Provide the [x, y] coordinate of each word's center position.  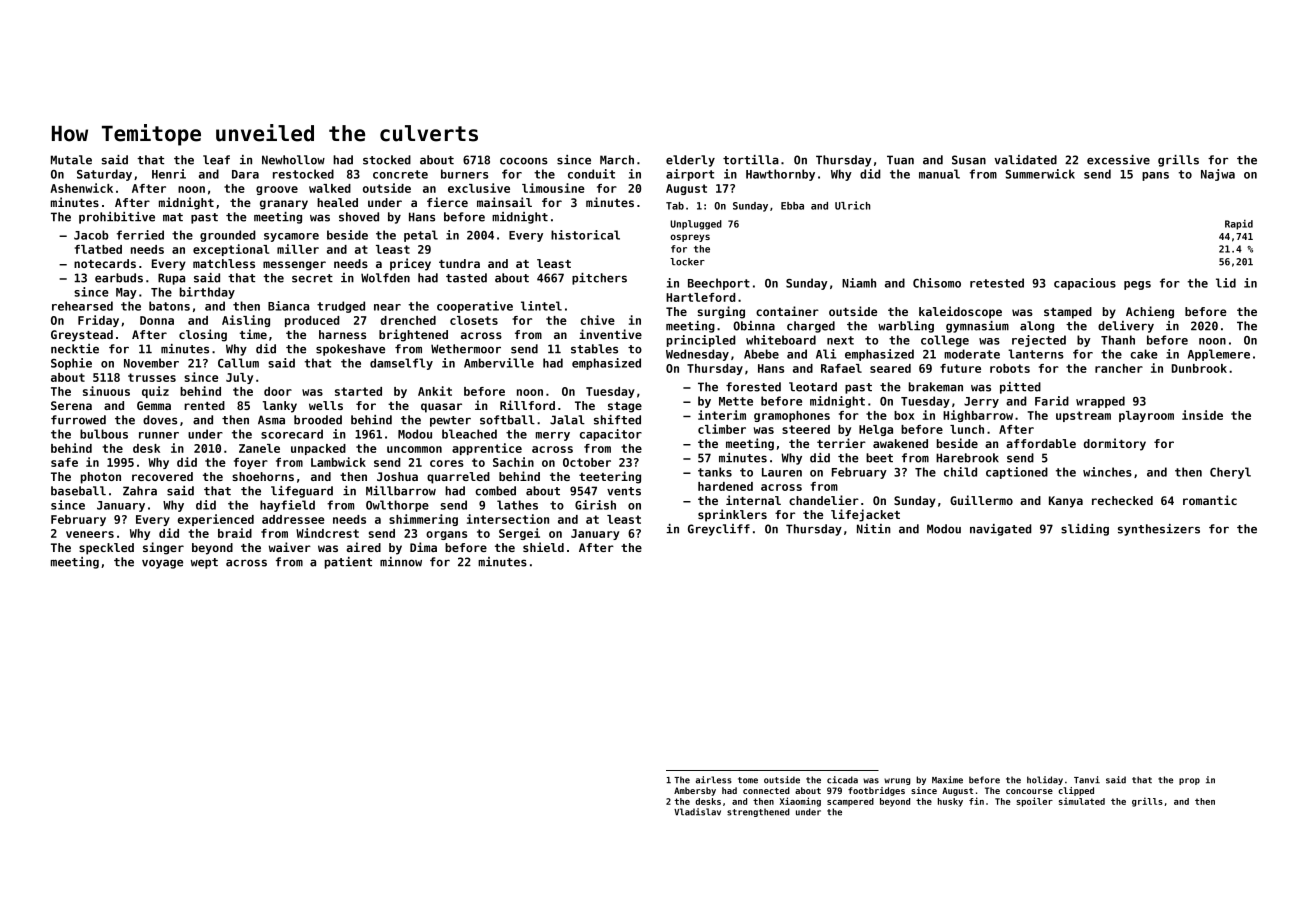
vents [624, 491]
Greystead [82, 336]
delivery [1126, 327]
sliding [1085, 530]
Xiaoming [800, 802]
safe [64, 462]
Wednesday [697, 355]
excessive [1118, 160]
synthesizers [1159, 530]
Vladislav [697, 812]
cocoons [524, 161]
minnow [401, 562]
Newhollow [293, 160]
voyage [162, 564]
